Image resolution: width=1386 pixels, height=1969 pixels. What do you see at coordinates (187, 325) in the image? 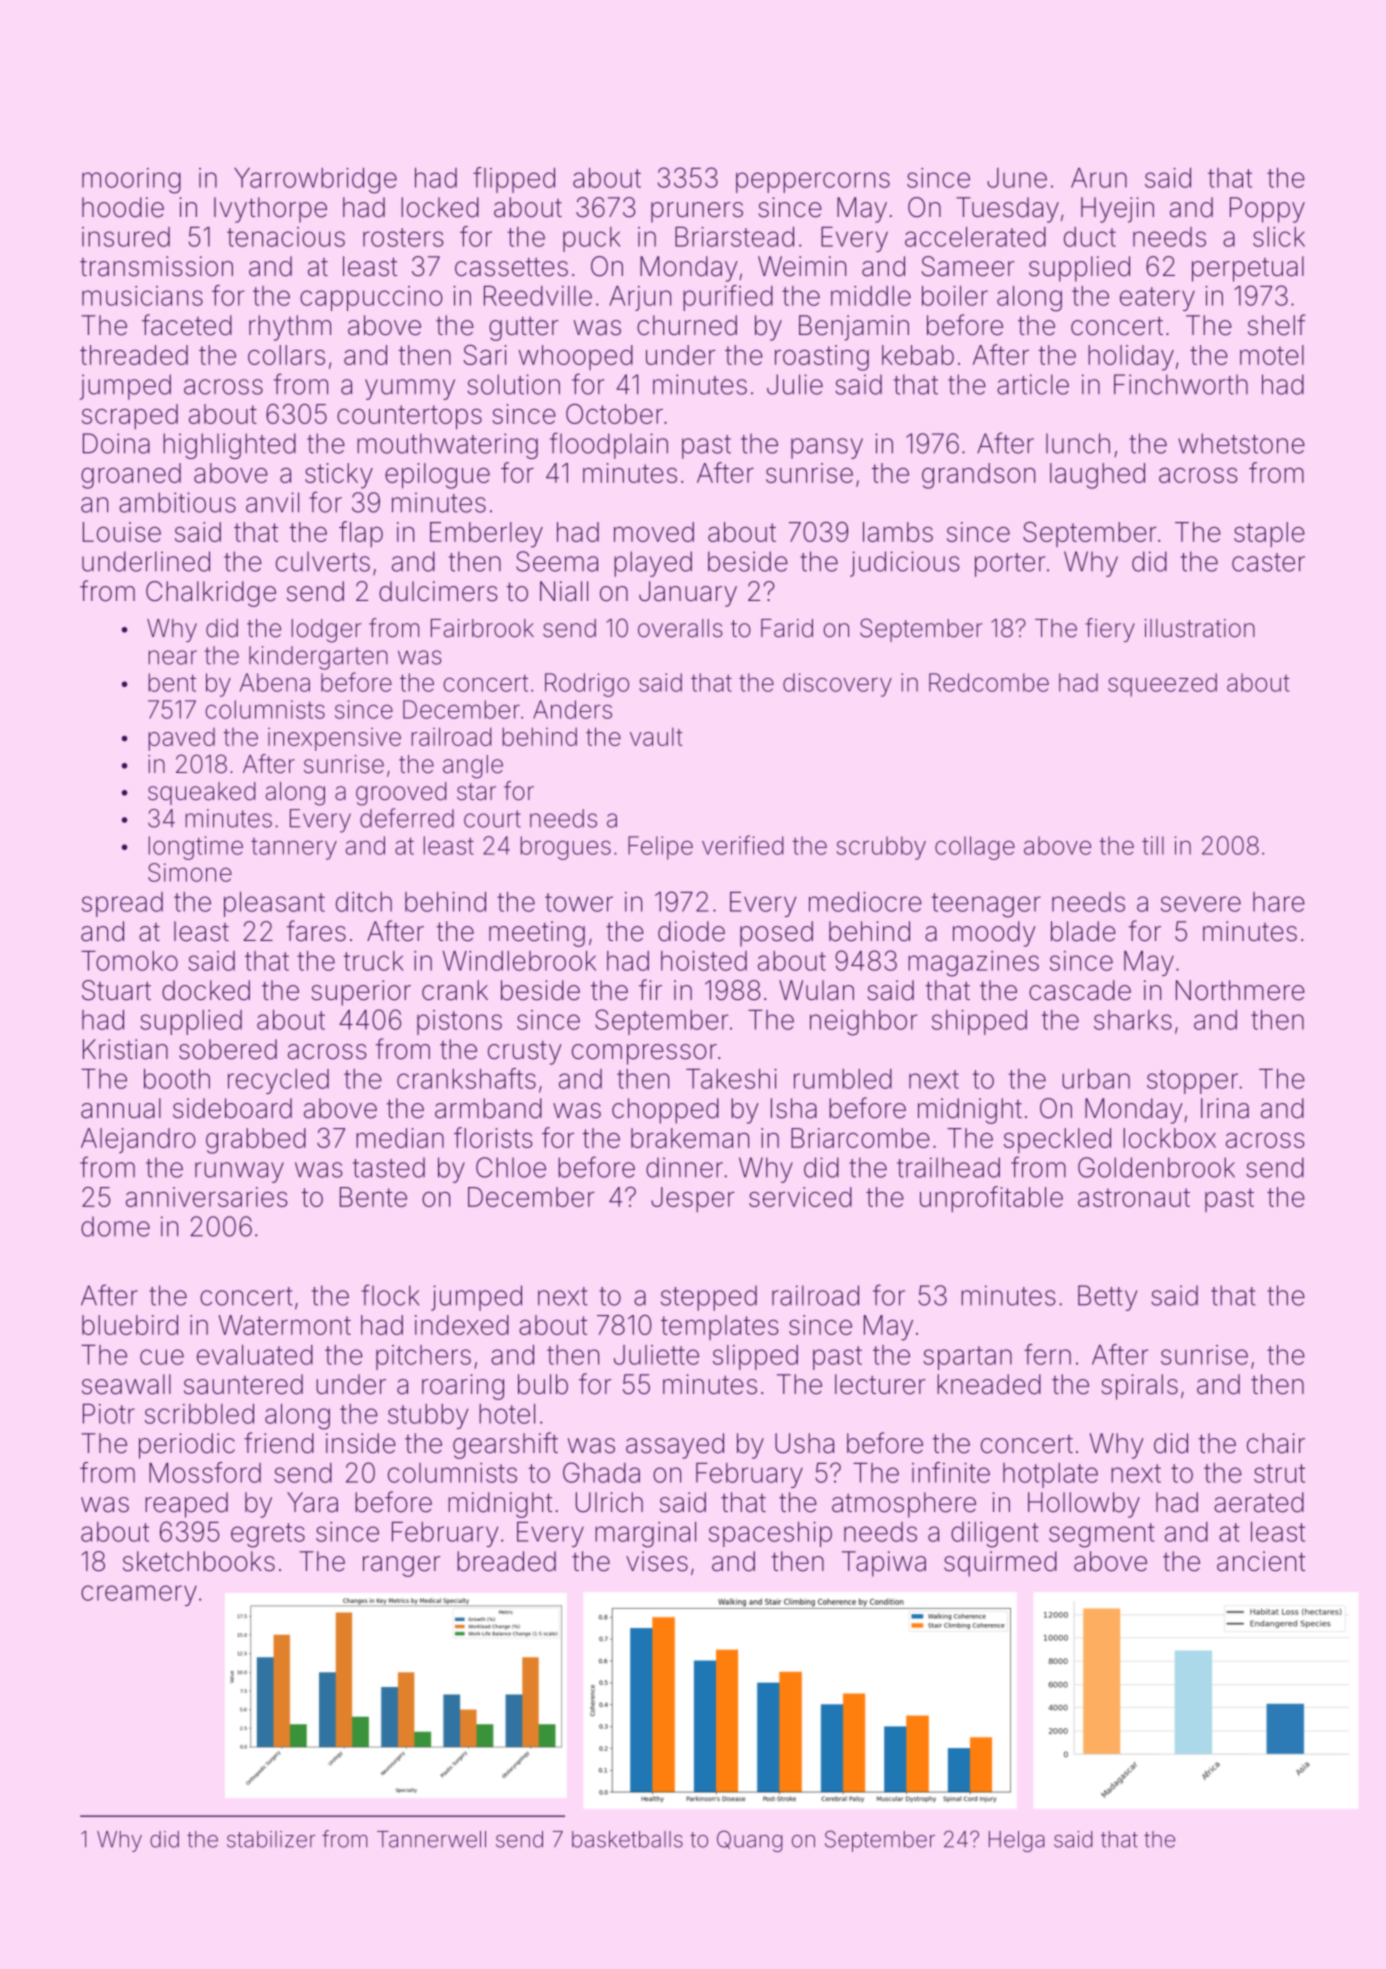
I see `faceted` at bounding box center [187, 325].
